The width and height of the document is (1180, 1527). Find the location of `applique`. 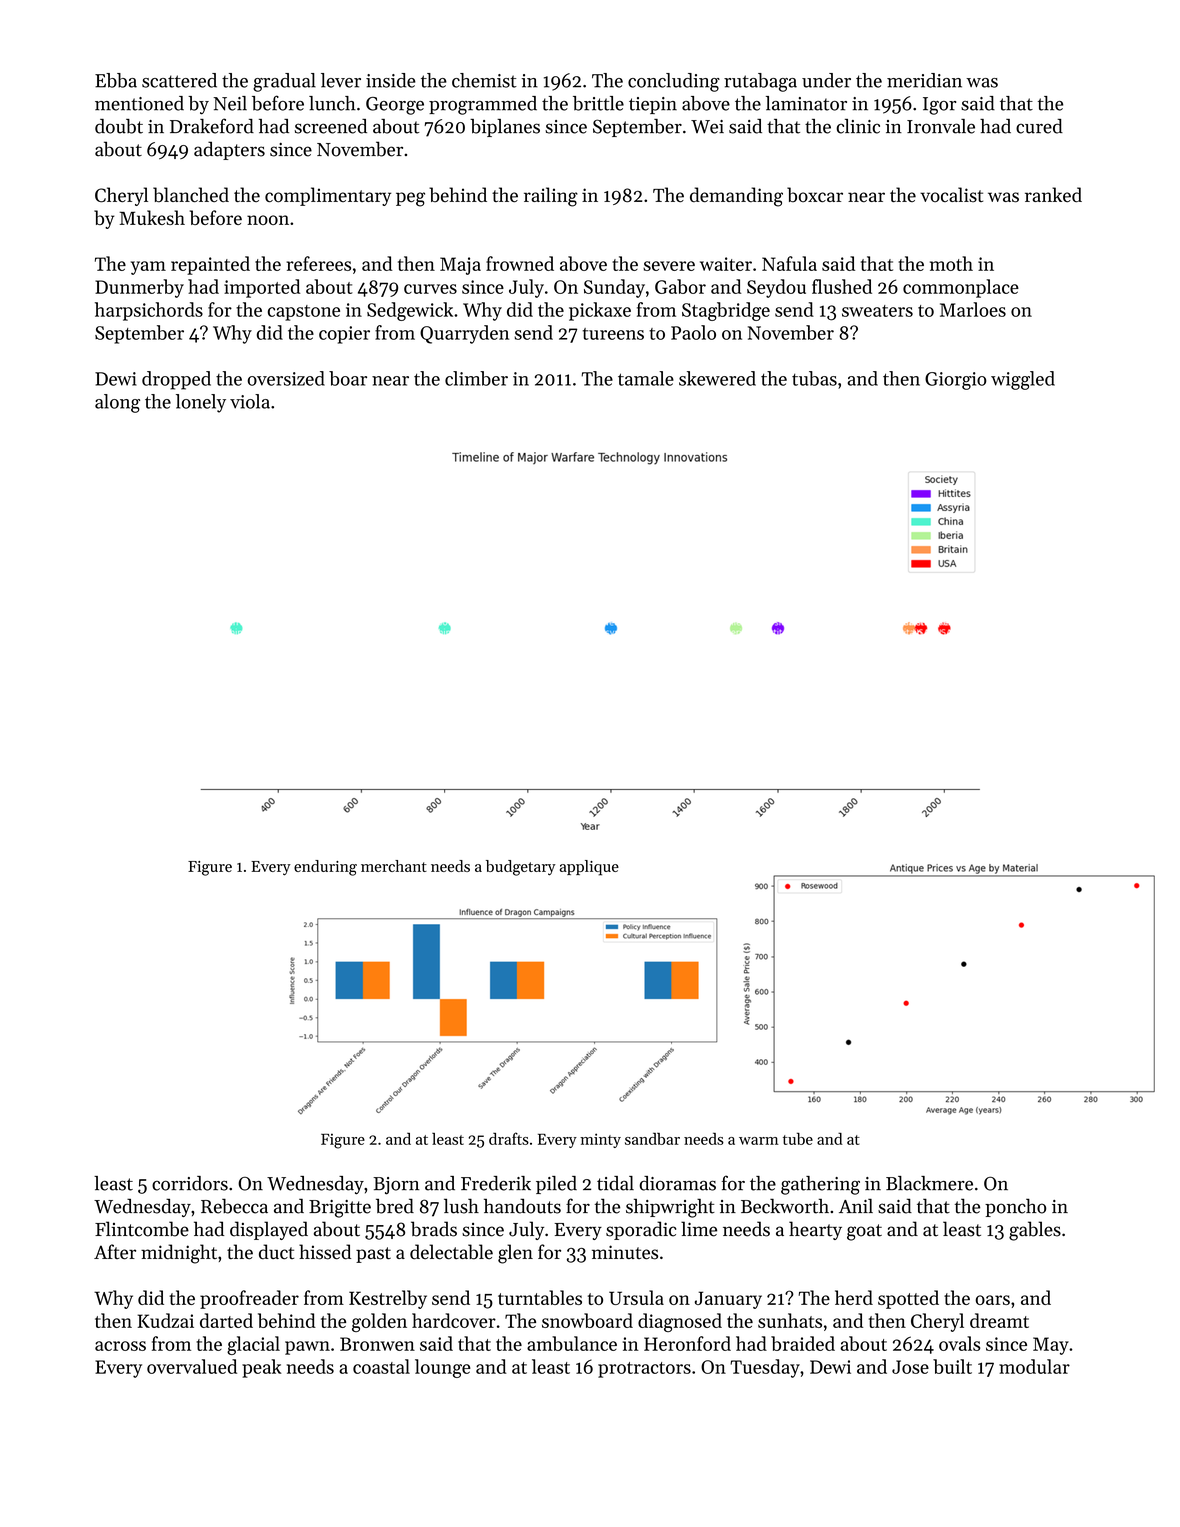

applique is located at coordinates (589, 868).
